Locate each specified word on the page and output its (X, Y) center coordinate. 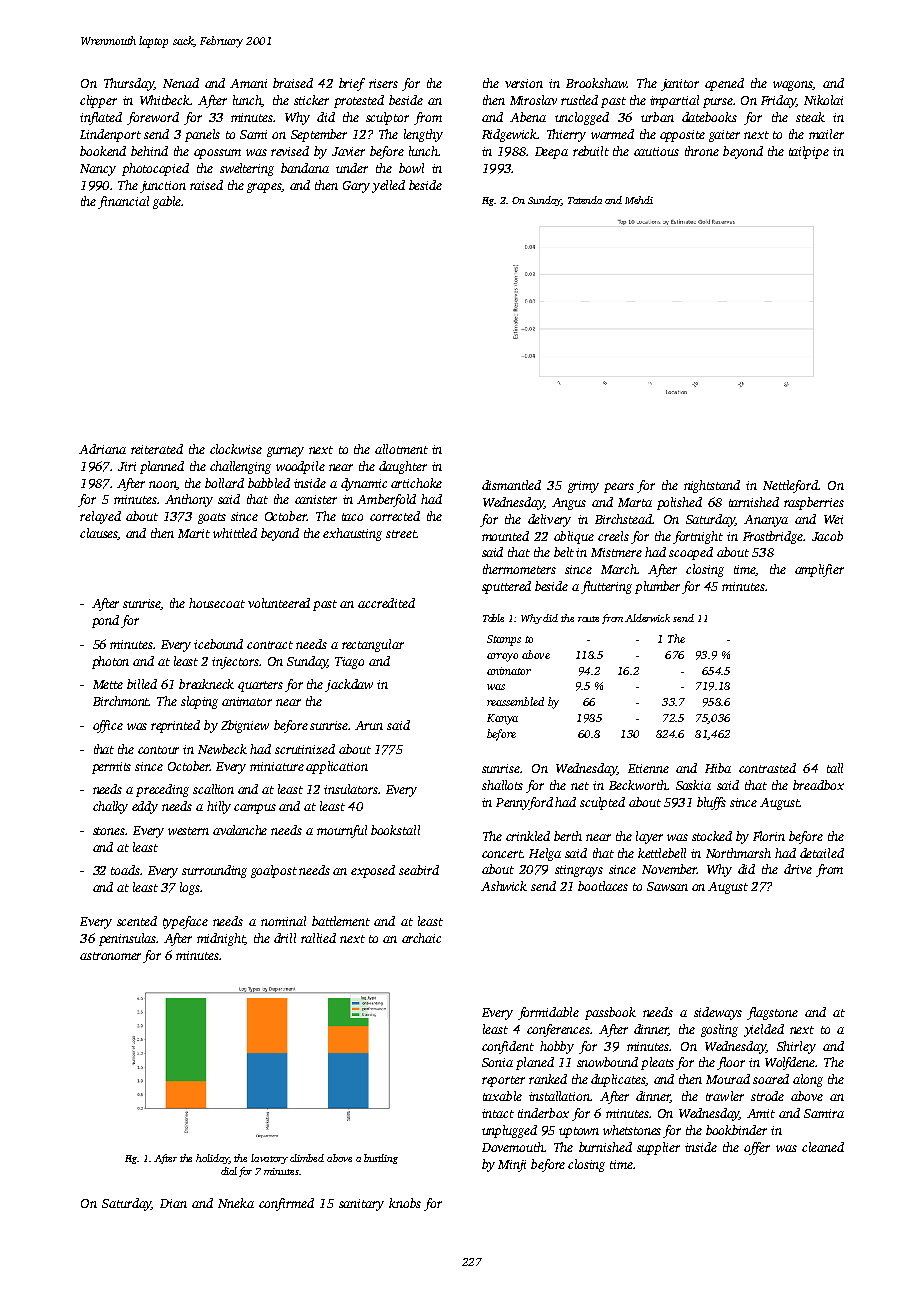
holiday (212, 1159)
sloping (199, 702)
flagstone (772, 1013)
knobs (405, 1203)
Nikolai (823, 100)
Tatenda (585, 200)
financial (123, 202)
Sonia (497, 1062)
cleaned (823, 1147)
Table (493, 618)
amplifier (819, 570)
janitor (680, 85)
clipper (98, 101)
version (524, 83)
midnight (221, 939)
